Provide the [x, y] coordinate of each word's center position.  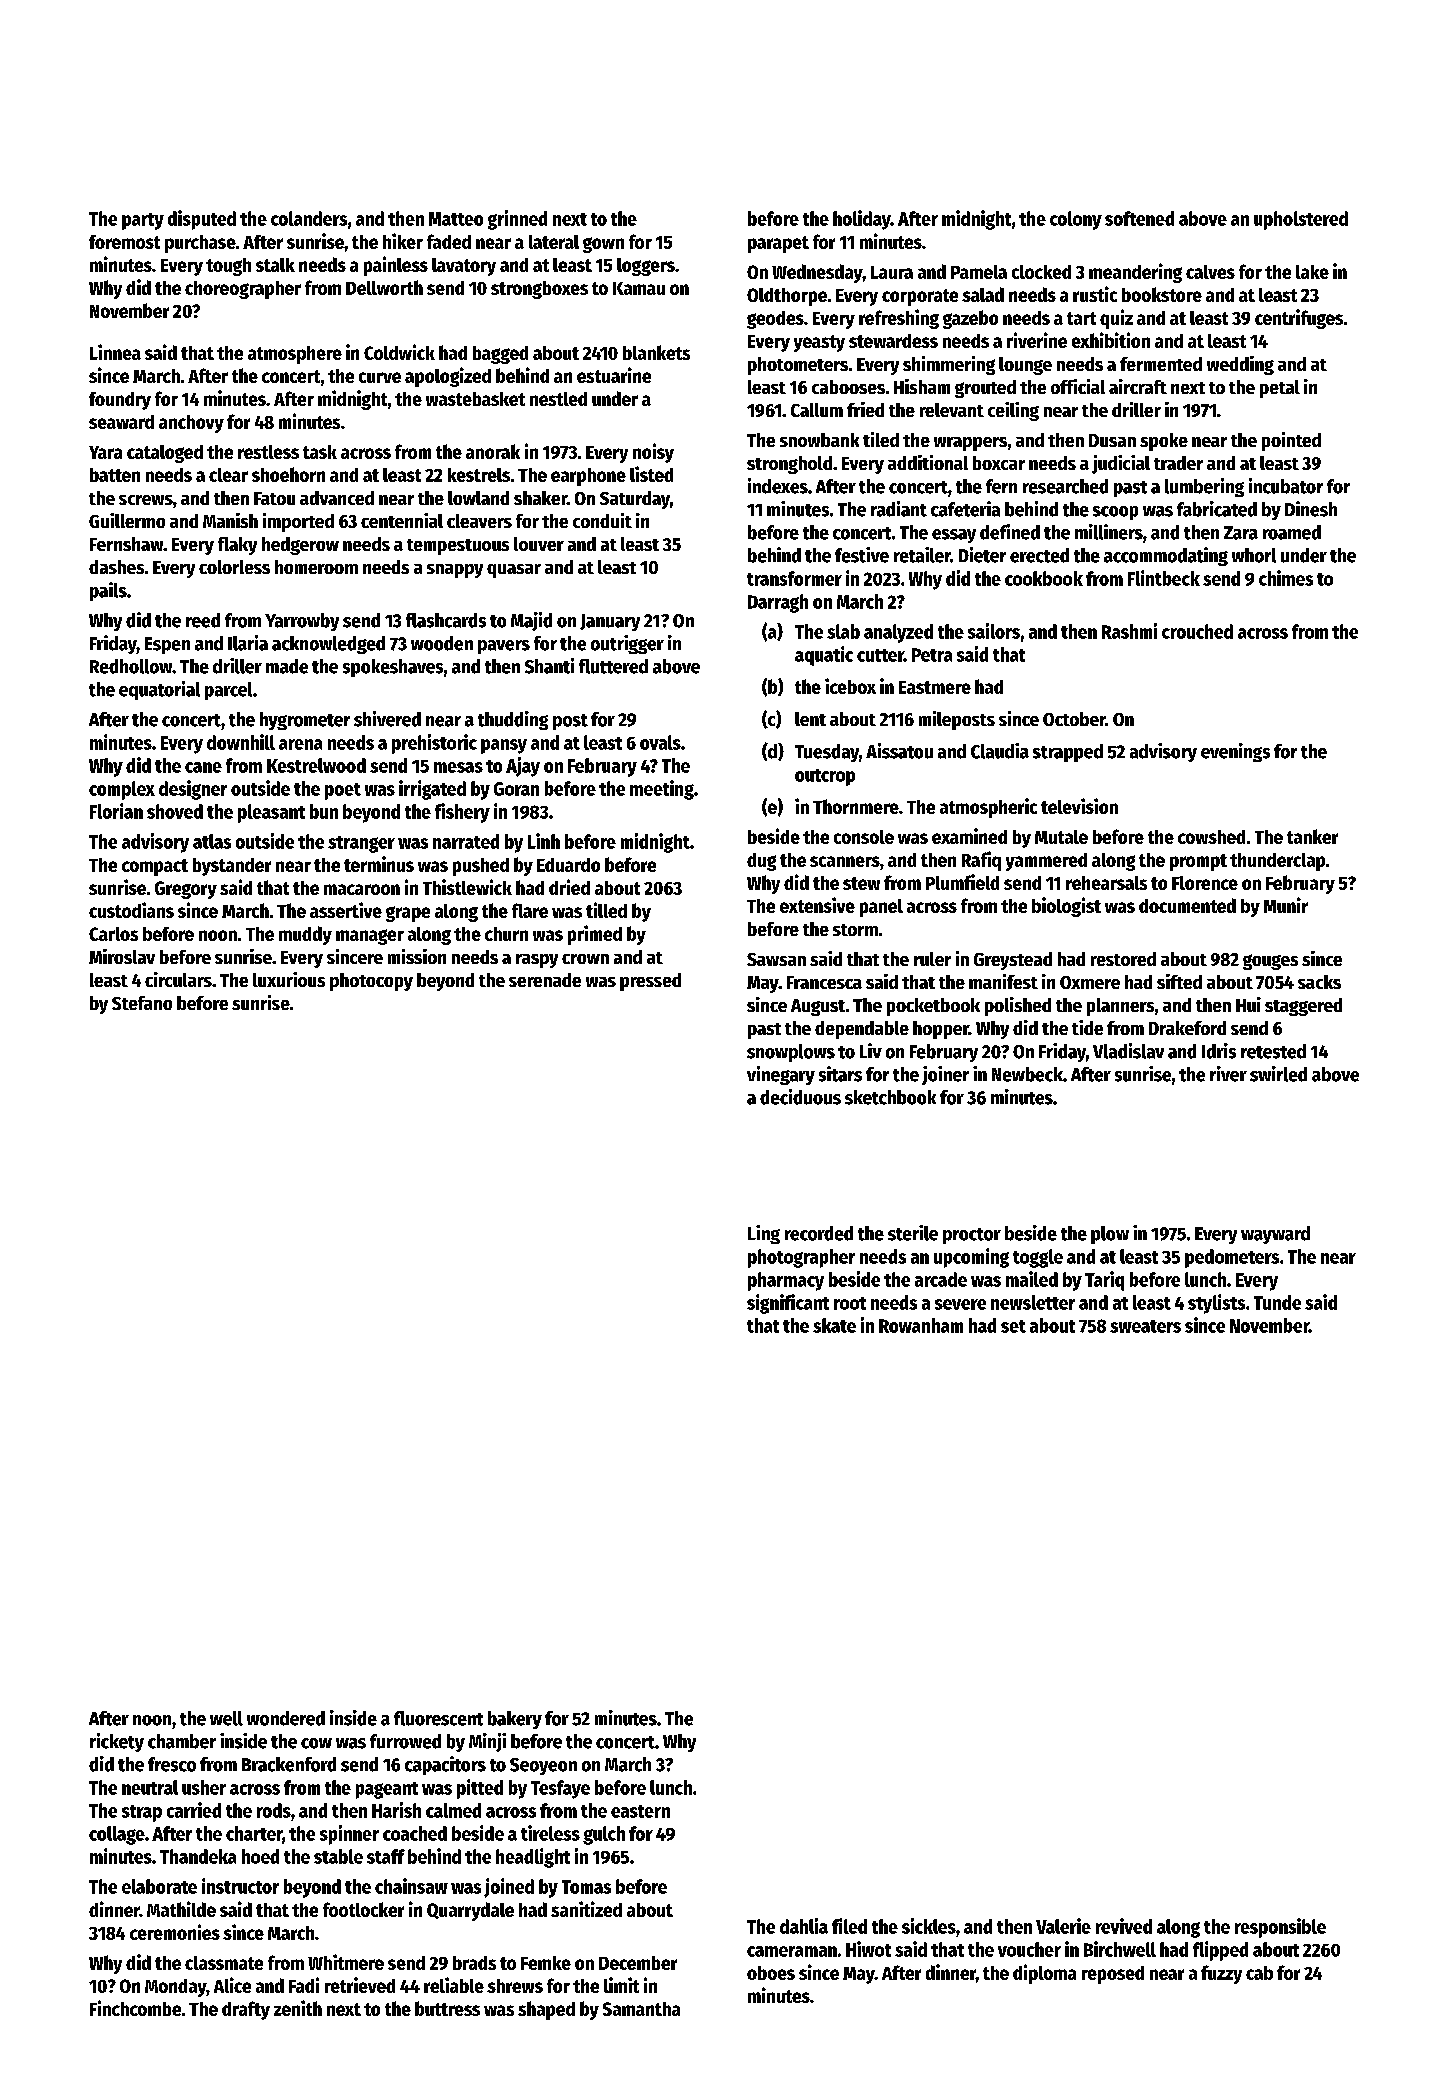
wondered [286, 1718]
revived [1124, 1926]
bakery [515, 1720]
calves [1210, 272]
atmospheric [988, 808]
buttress [447, 2008]
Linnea [115, 352]
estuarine [614, 375]
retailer [922, 555]
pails [108, 591]
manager [370, 937]
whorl [1254, 555]
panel [881, 908]
